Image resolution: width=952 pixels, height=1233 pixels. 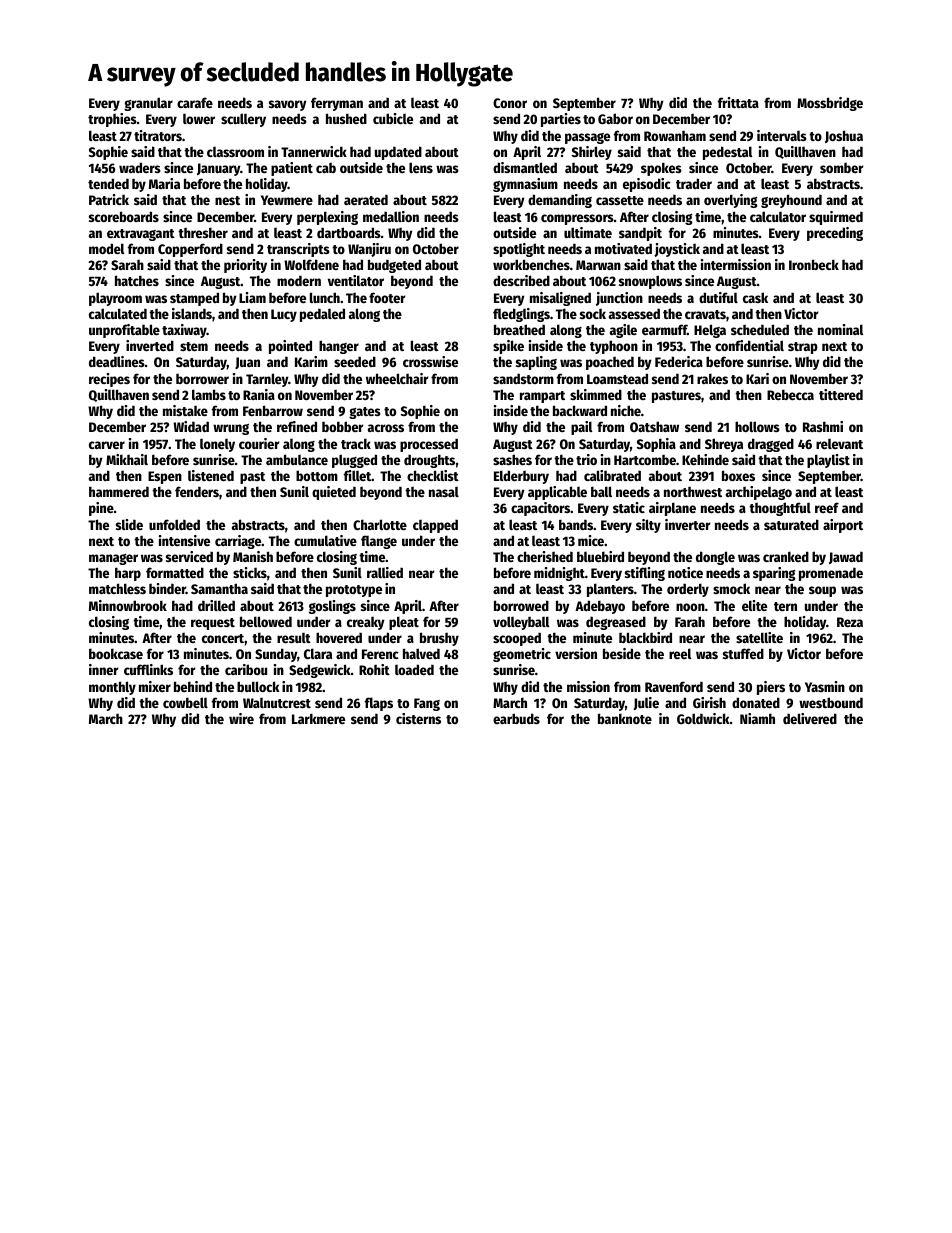 What do you see at coordinates (379, 704) in the screenshot?
I see `flaps` at bounding box center [379, 704].
